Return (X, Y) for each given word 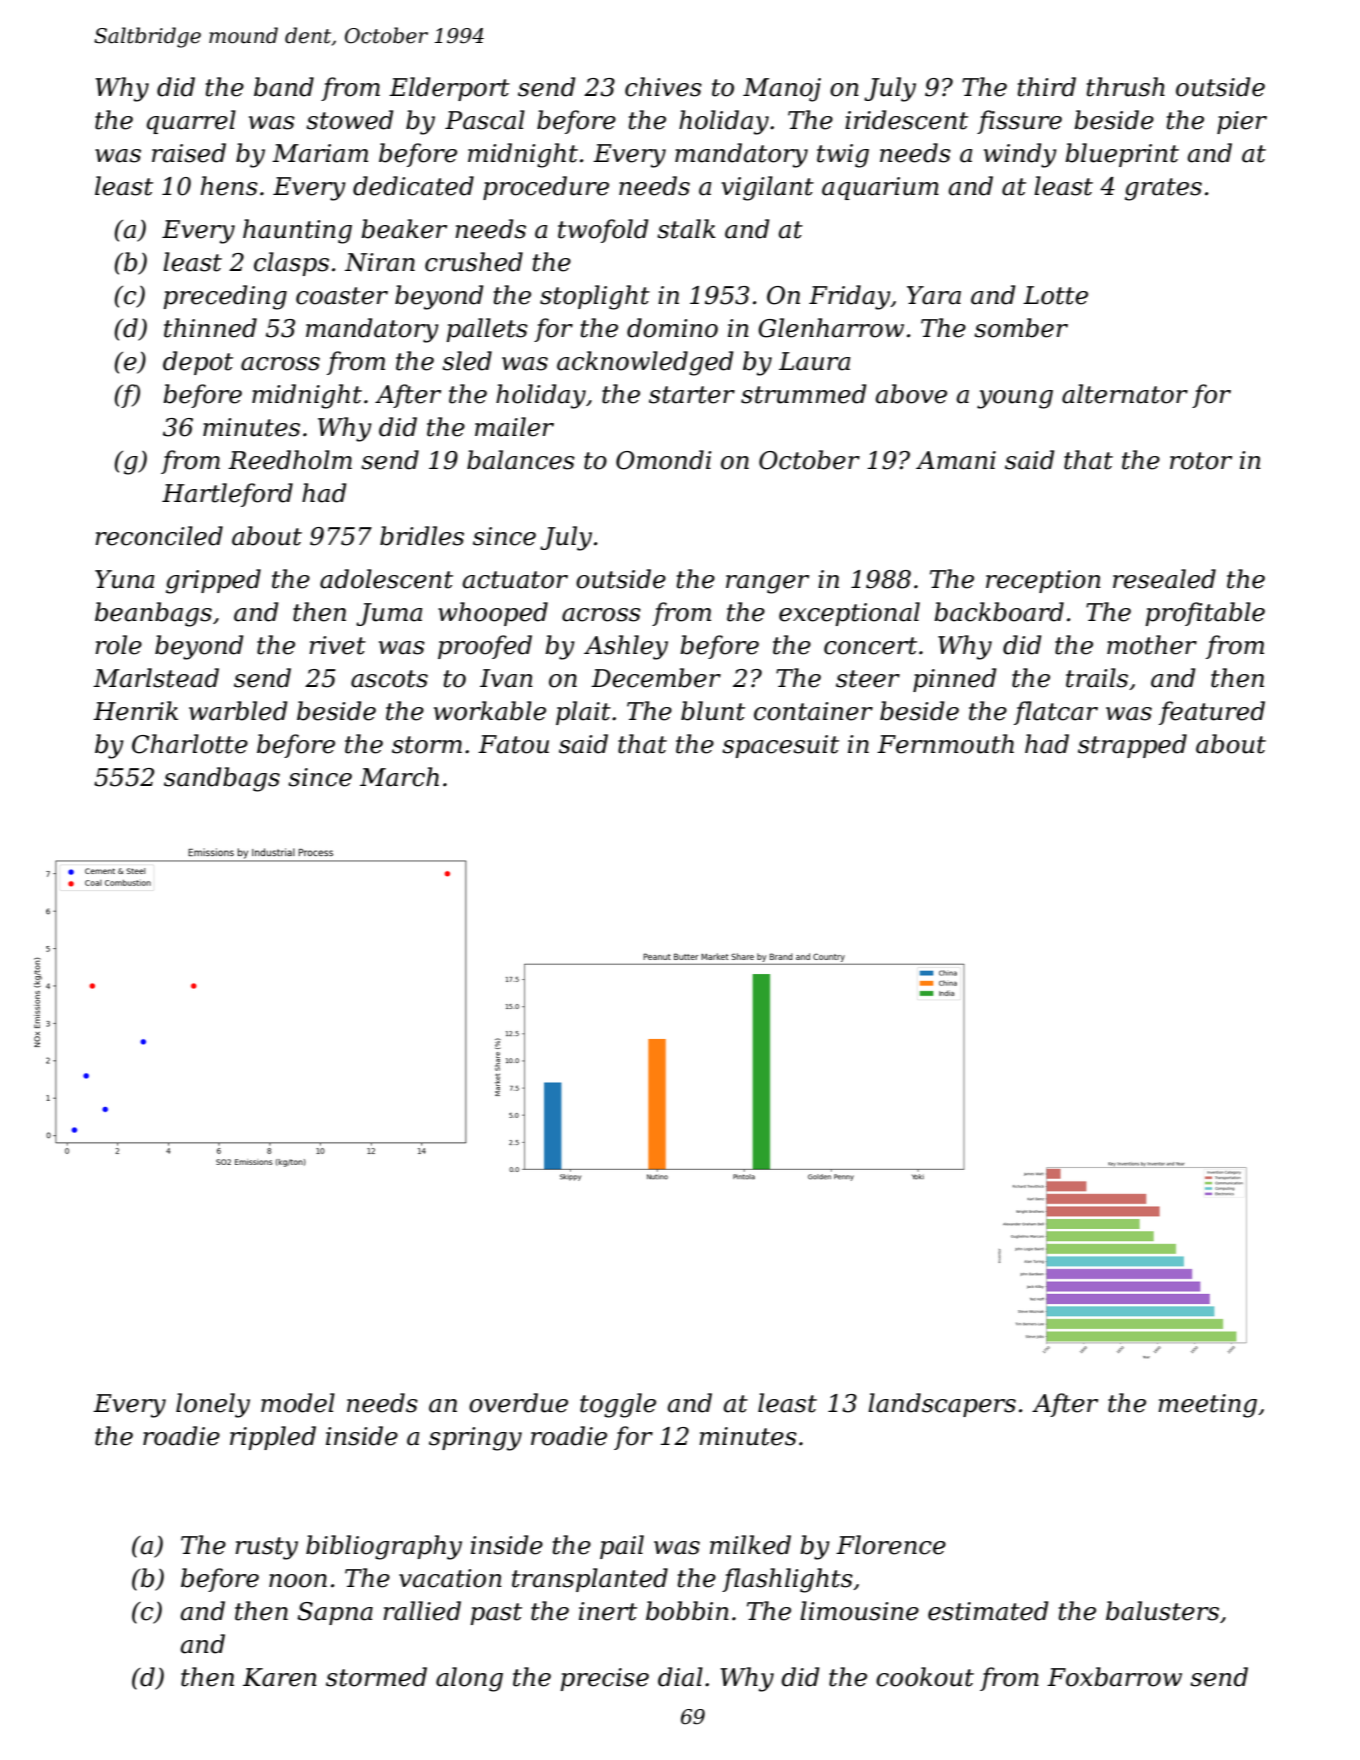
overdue (518, 1403)
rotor (1201, 461)
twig (843, 156)
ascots (389, 679)
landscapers (942, 1405)
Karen (280, 1677)
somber (1021, 328)
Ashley (626, 647)
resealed (1164, 579)
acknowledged (645, 363)
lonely (213, 1405)
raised (189, 153)
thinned (210, 328)
